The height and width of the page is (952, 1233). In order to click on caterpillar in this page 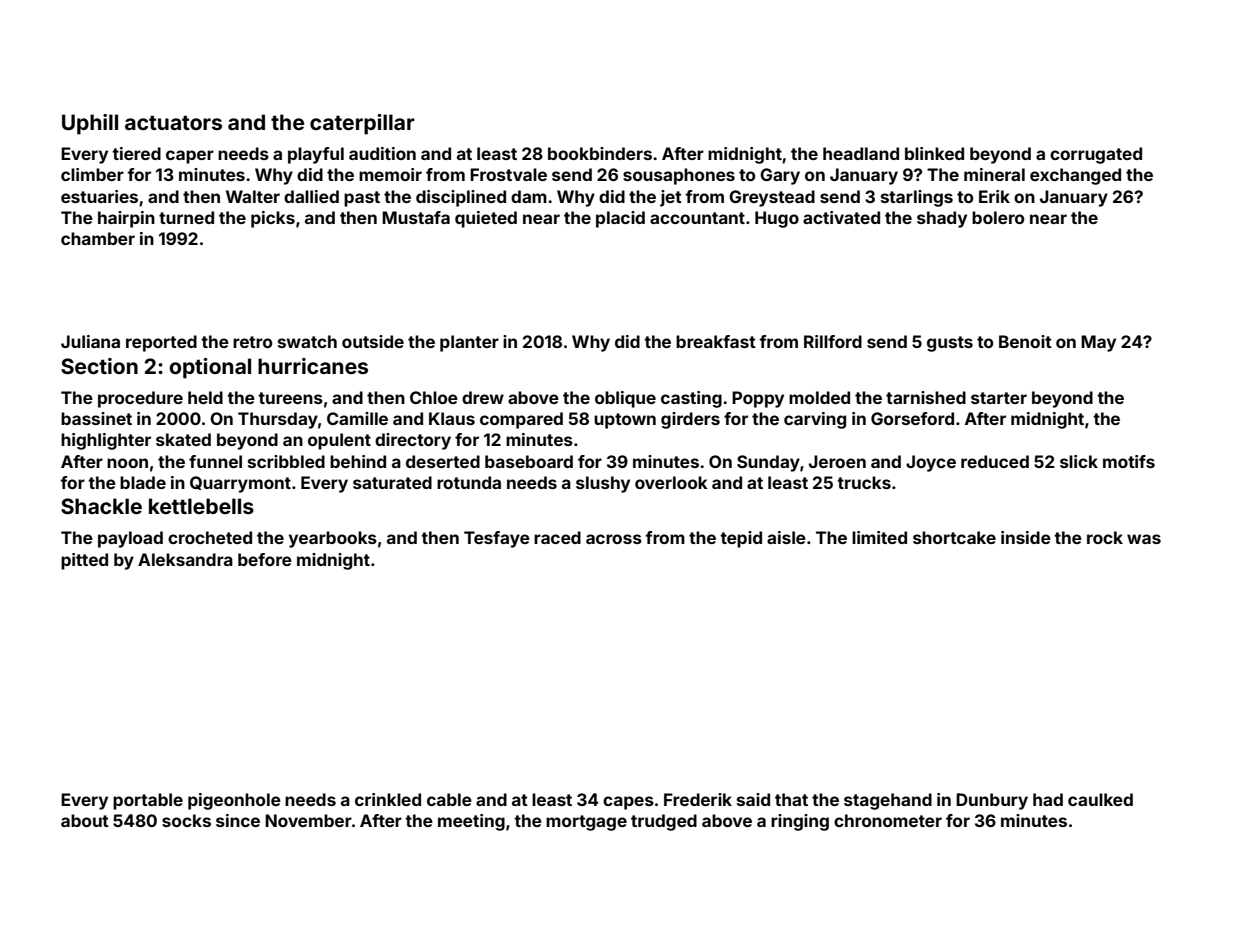, I will do `click(362, 124)`.
